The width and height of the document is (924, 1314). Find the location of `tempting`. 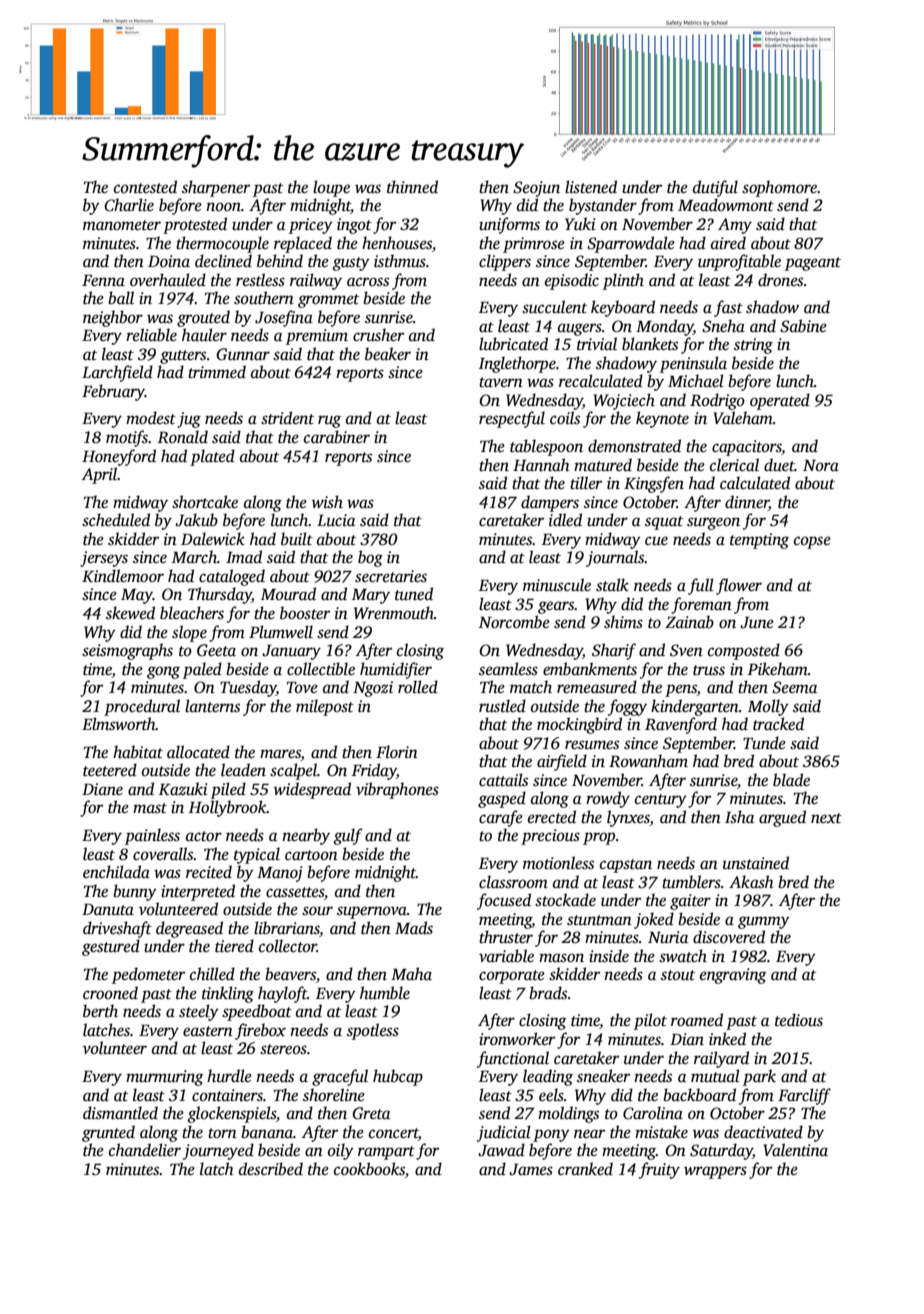

tempting is located at coordinates (759, 541).
